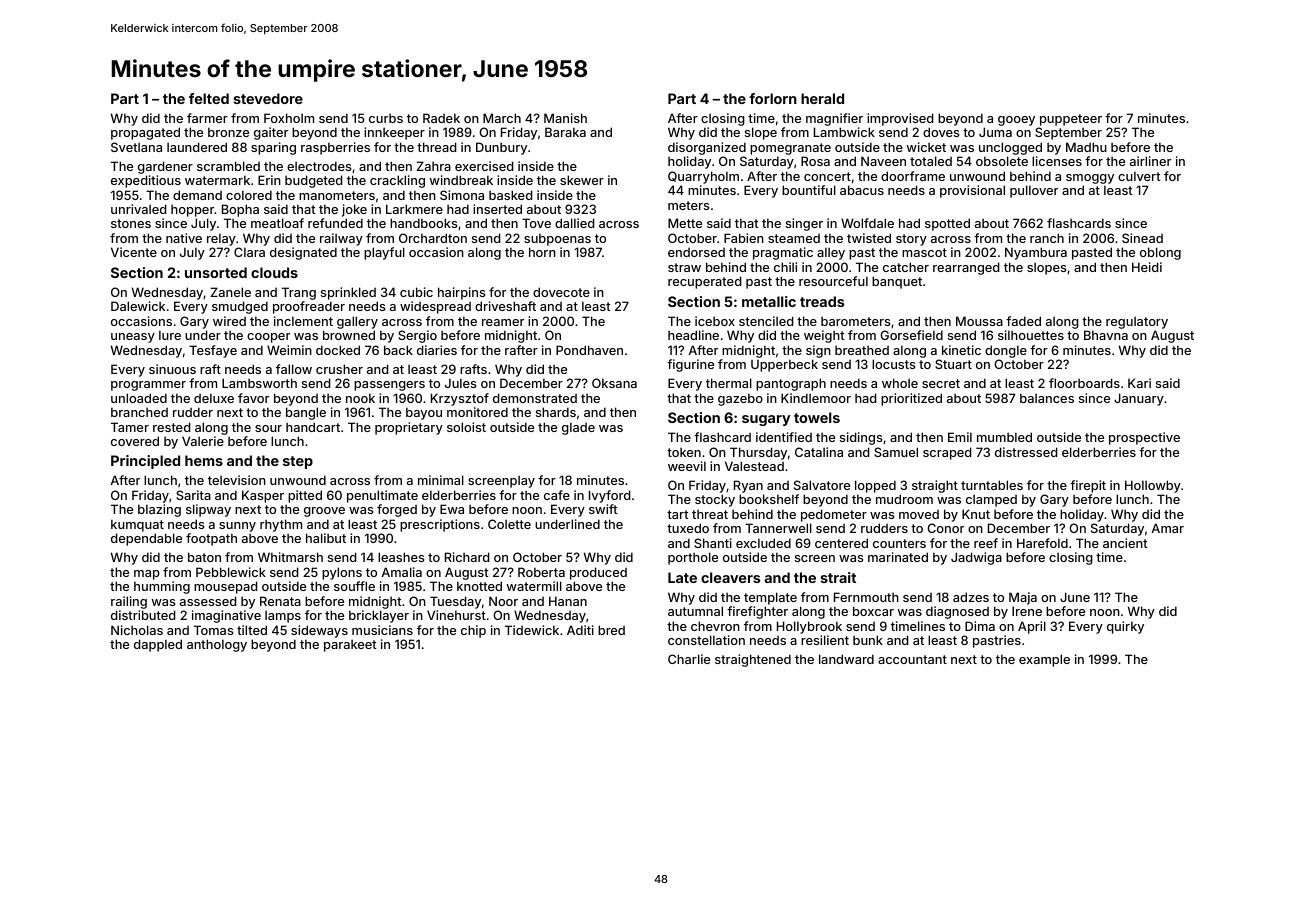  What do you see at coordinates (1147, 267) in the screenshot?
I see `Heidi` at bounding box center [1147, 267].
